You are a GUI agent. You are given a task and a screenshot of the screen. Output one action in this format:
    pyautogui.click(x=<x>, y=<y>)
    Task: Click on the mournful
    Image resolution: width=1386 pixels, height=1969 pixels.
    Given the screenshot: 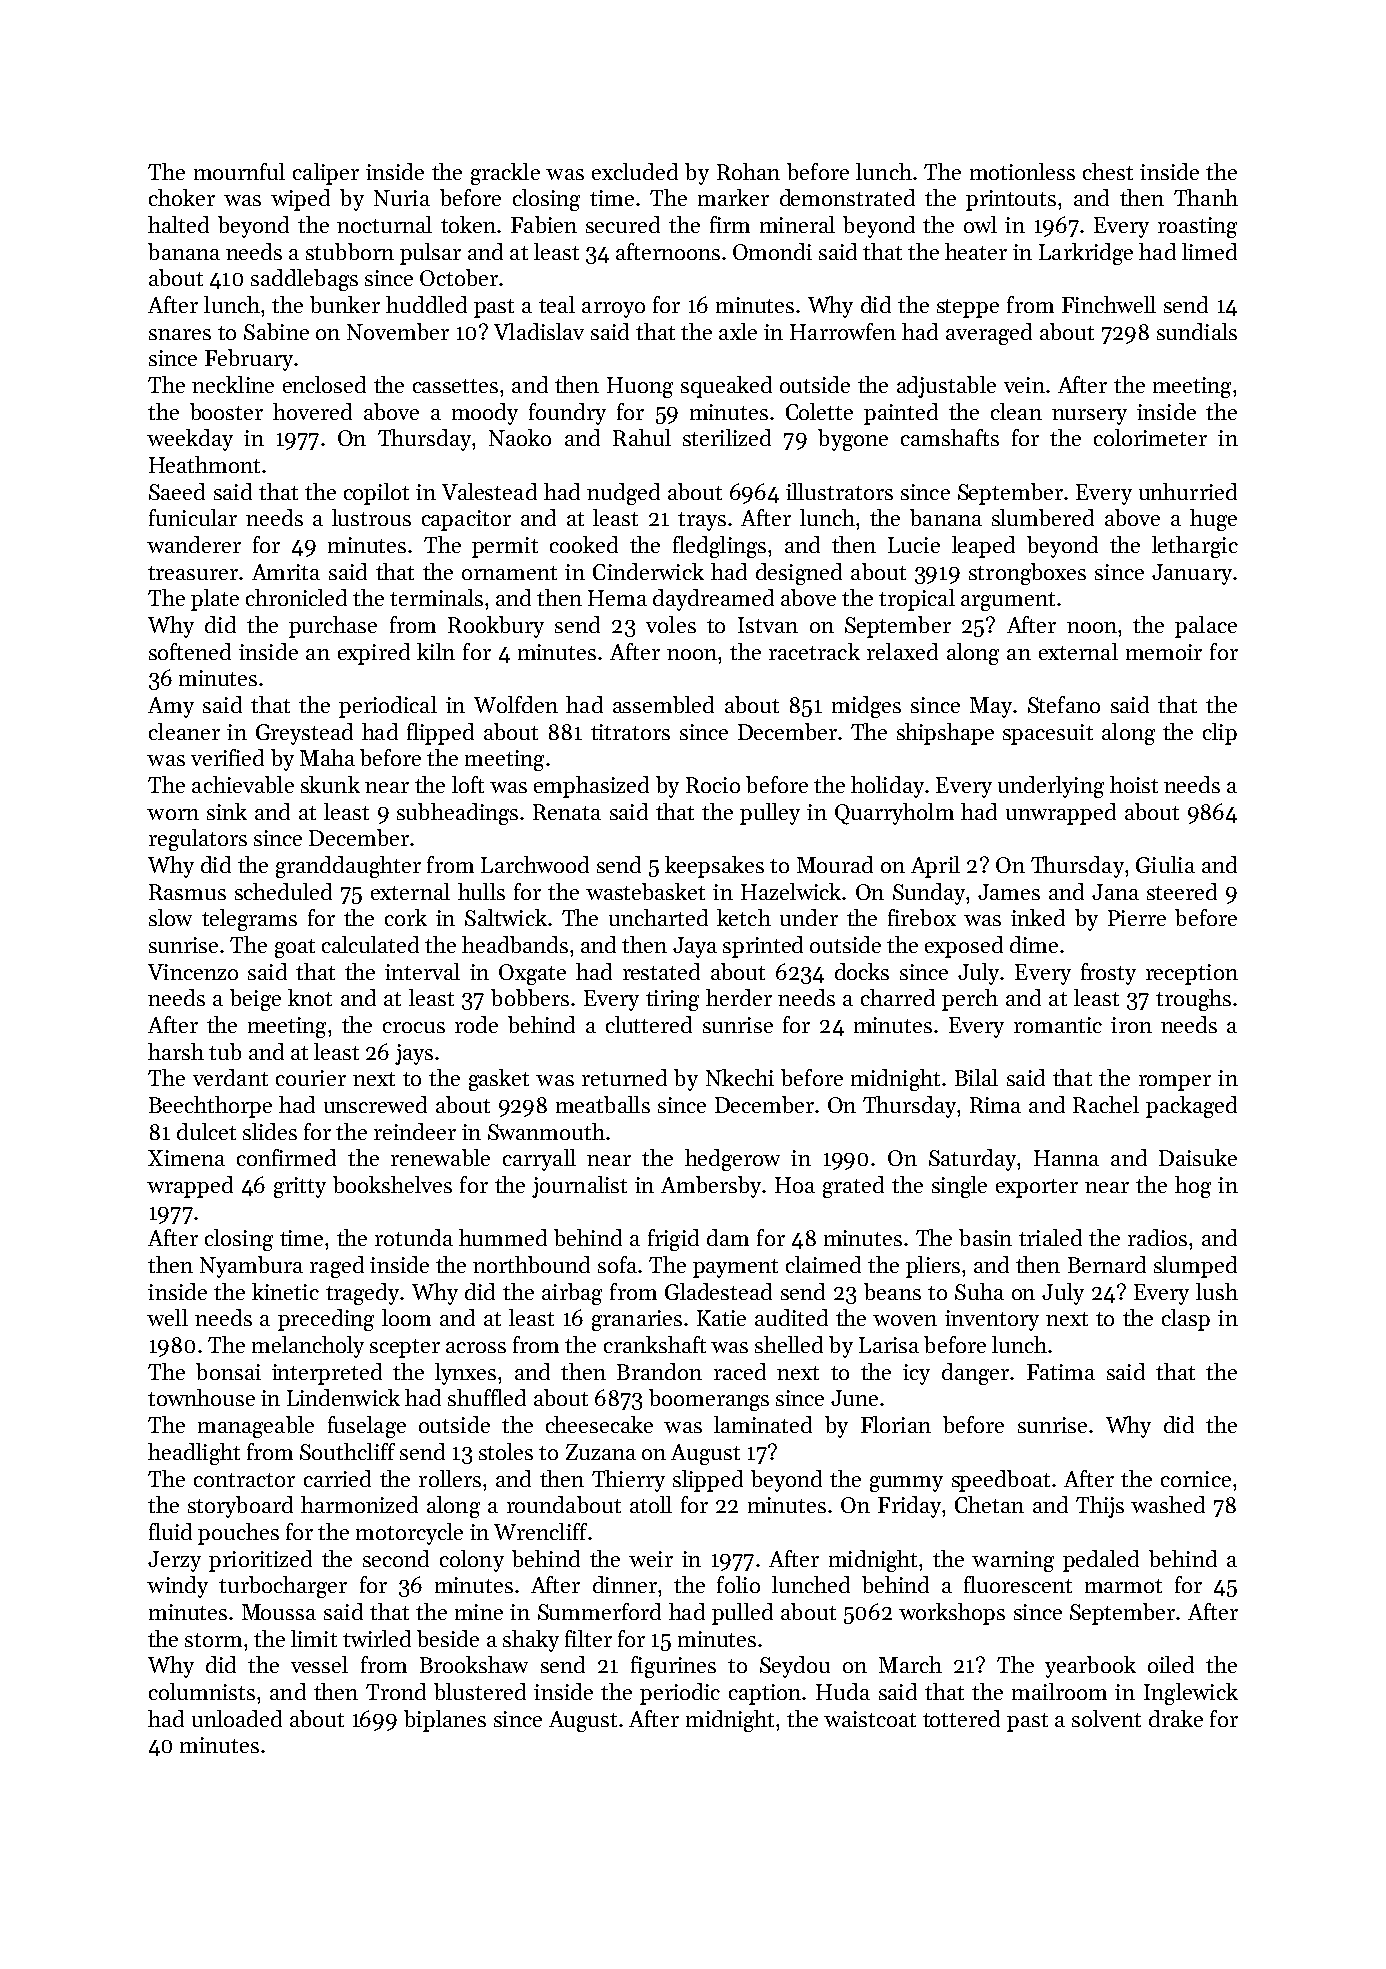 What is the action you would take?
    pyautogui.click(x=239, y=171)
